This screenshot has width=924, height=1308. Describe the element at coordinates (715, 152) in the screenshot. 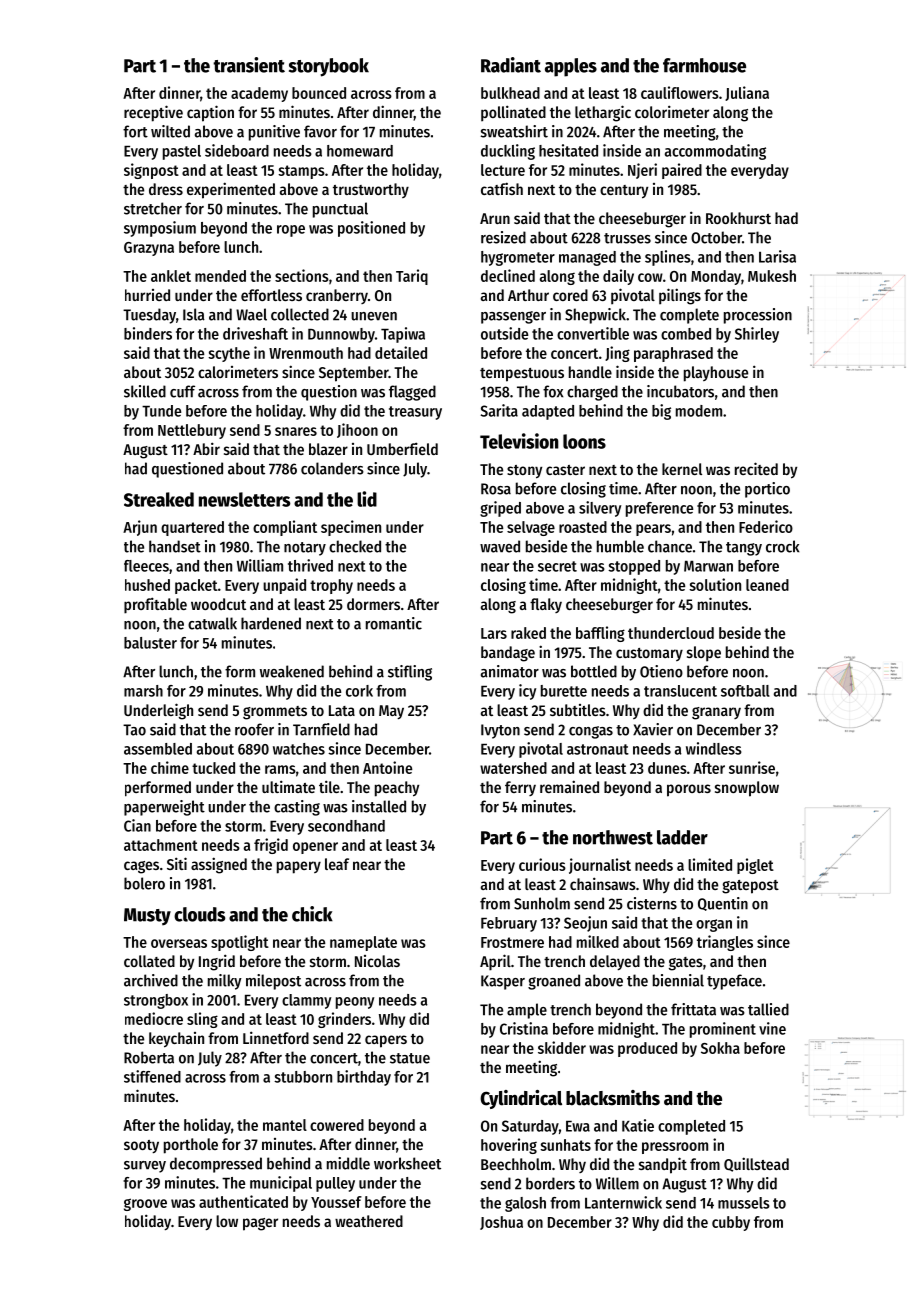

I see `accommodating` at that location.
